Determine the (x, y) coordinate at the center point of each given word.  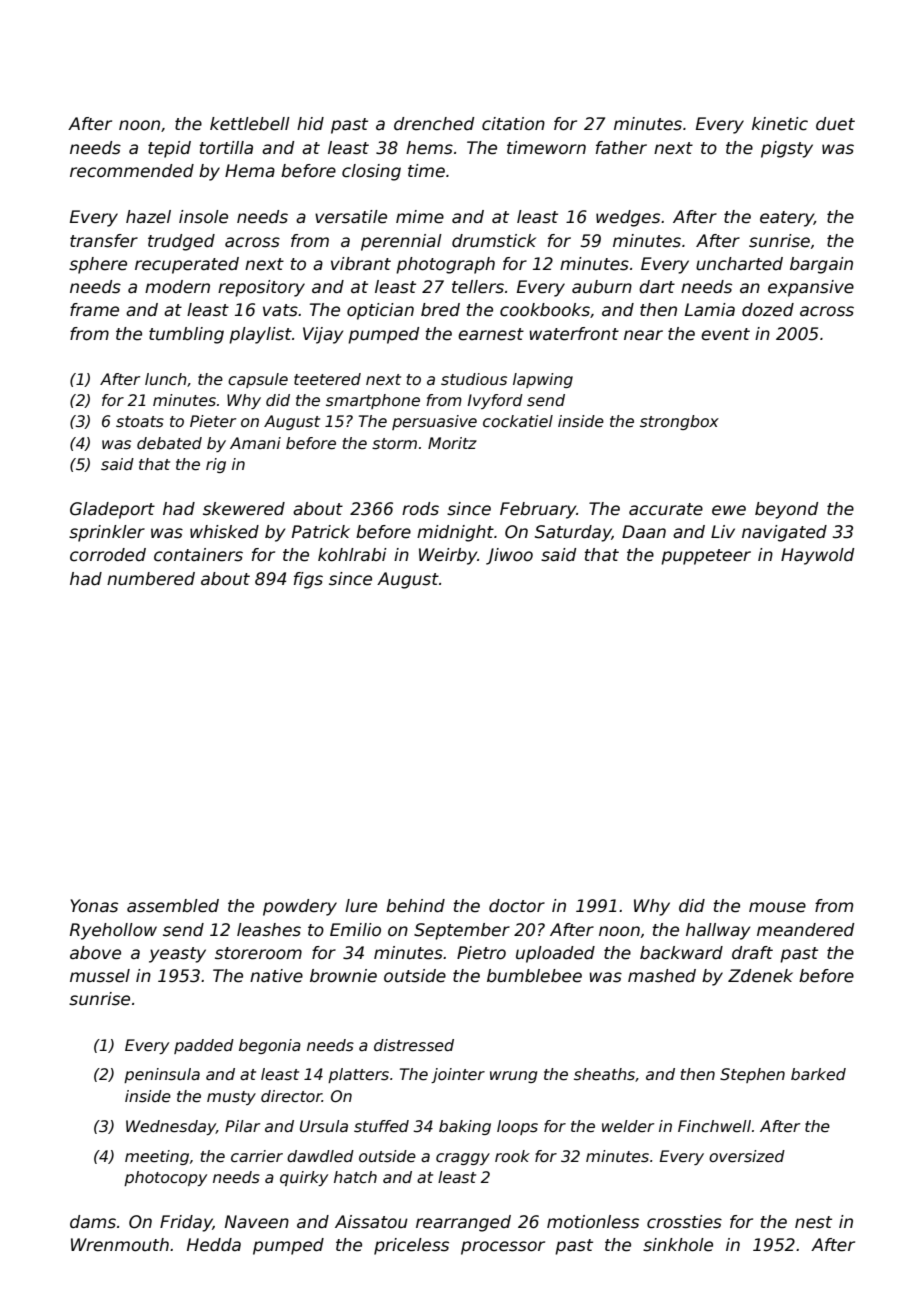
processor (503, 1248)
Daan (644, 532)
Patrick (321, 532)
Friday (186, 1223)
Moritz (452, 443)
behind (415, 906)
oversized (747, 1156)
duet (835, 124)
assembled (173, 906)
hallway (718, 931)
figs (308, 580)
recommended (132, 171)
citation (513, 124)
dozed (768, 310)
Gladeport (112, 510)
